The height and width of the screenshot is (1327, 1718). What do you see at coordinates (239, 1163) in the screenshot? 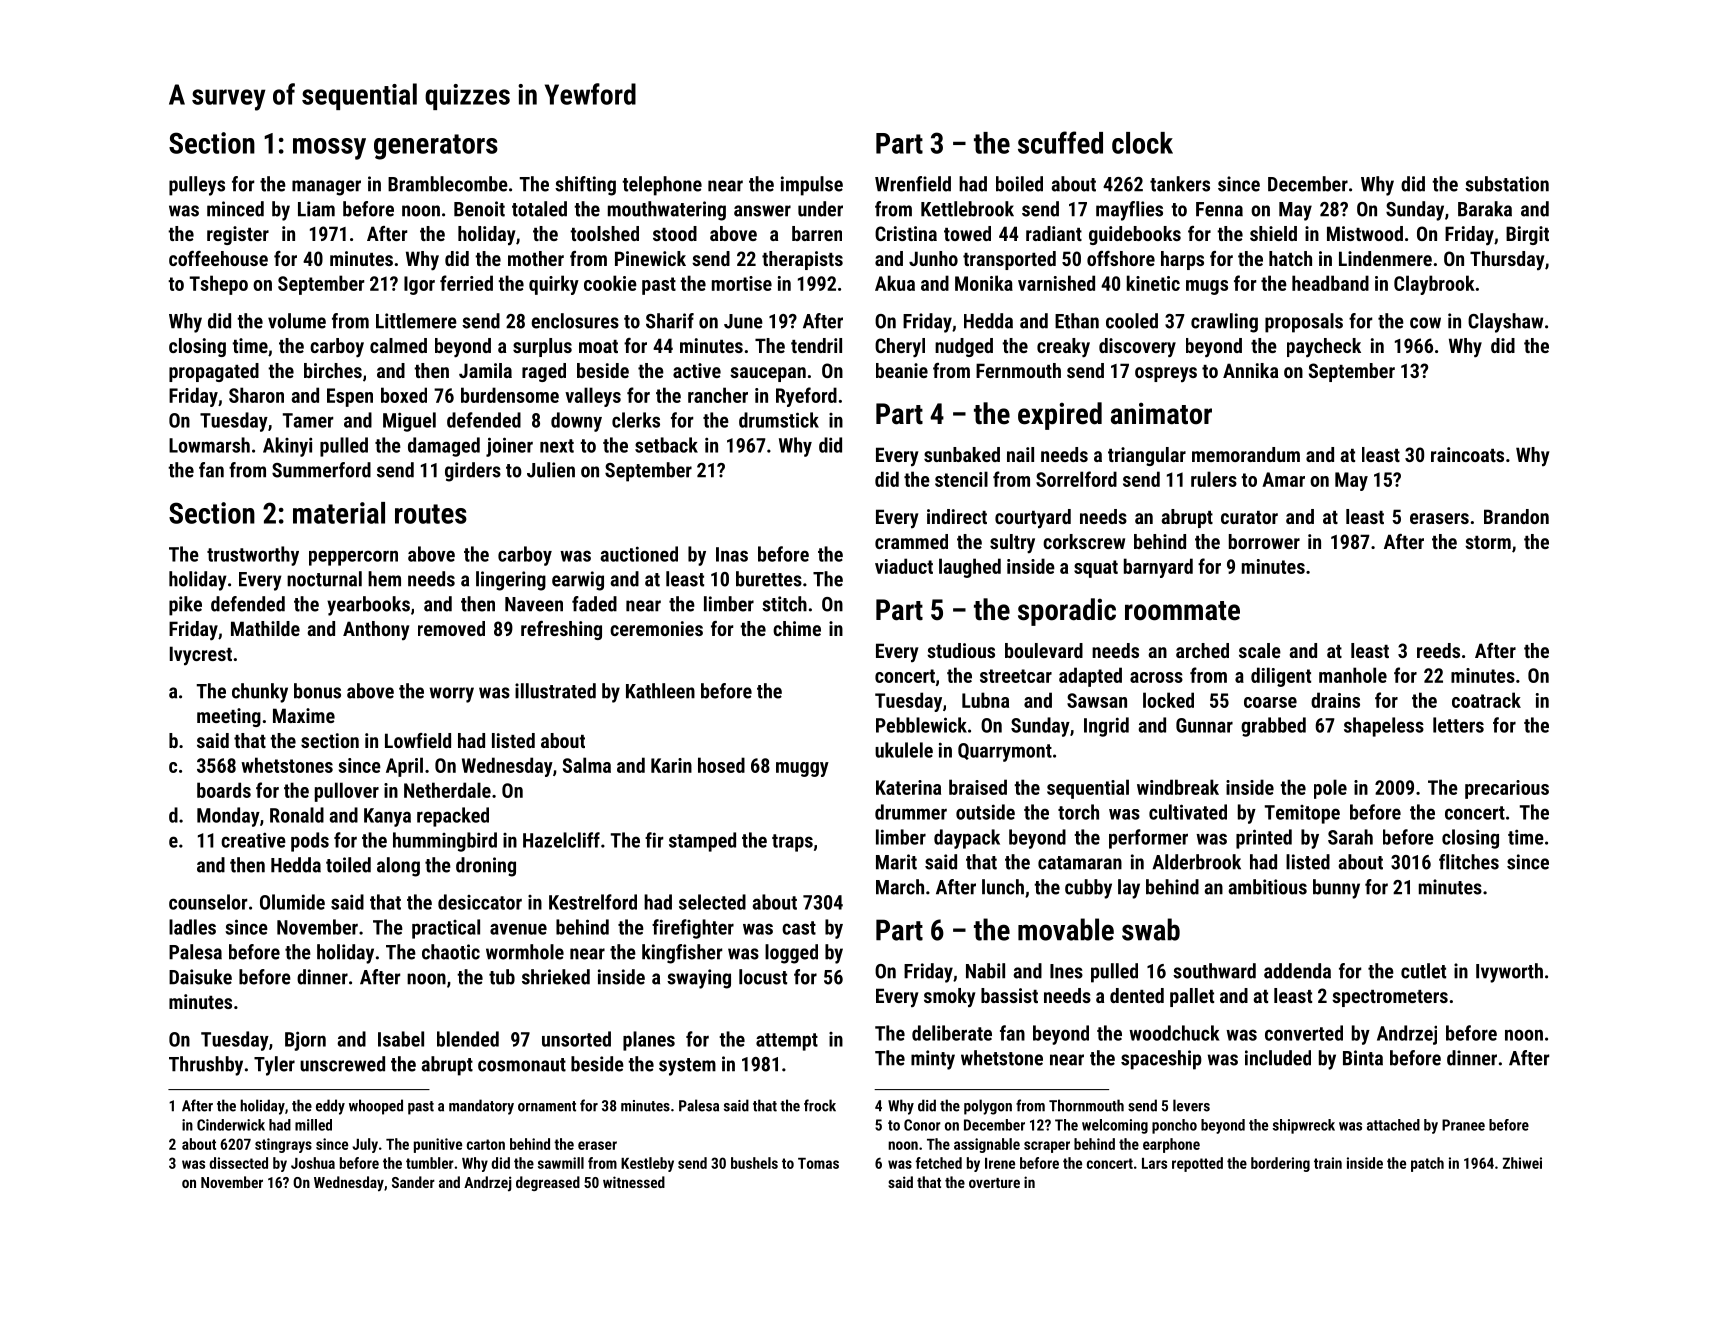
I see `dissected` at bounding box center [239, 1163].
